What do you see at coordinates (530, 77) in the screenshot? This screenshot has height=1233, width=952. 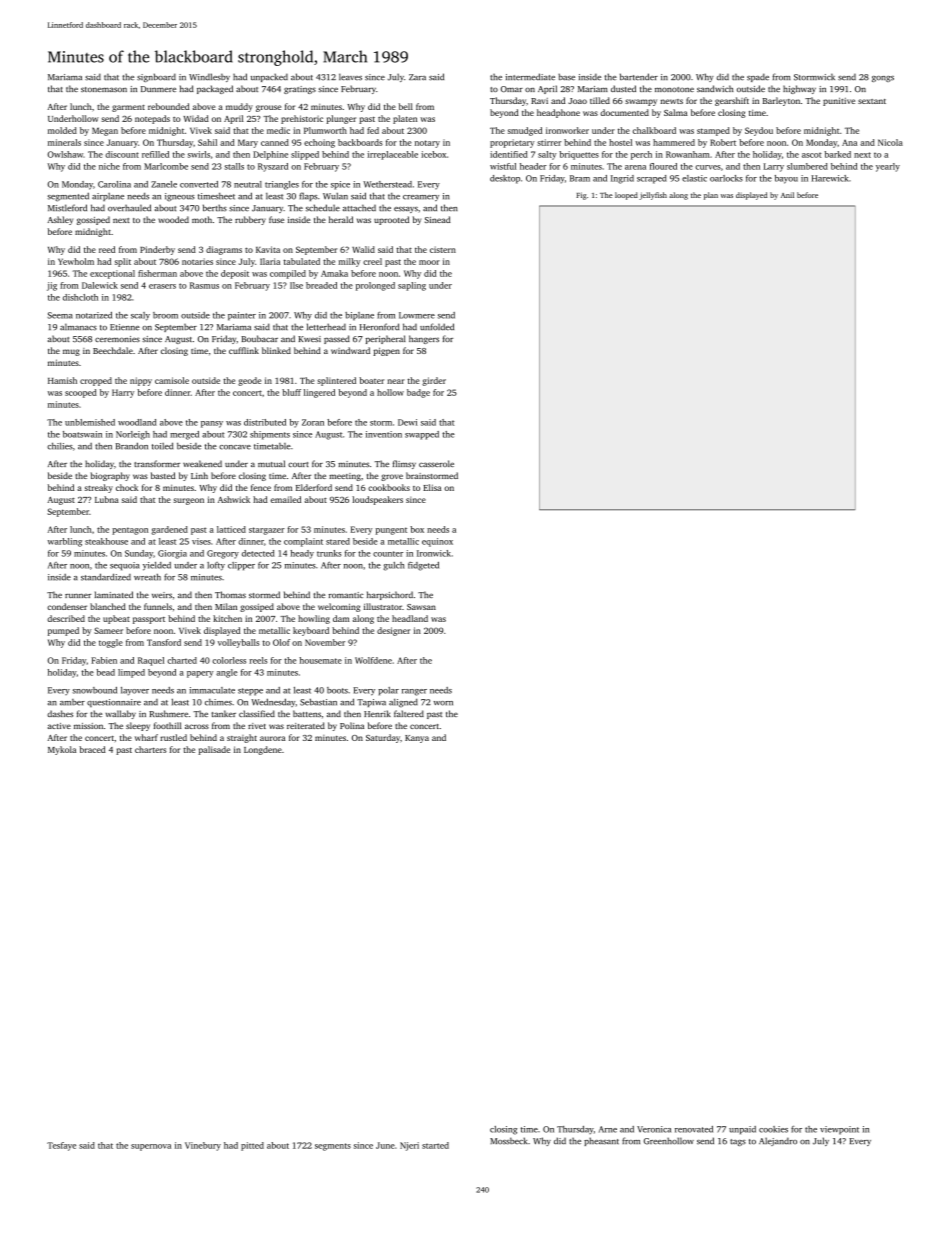 I see `intermediate` at bounding box center [530, 77].
